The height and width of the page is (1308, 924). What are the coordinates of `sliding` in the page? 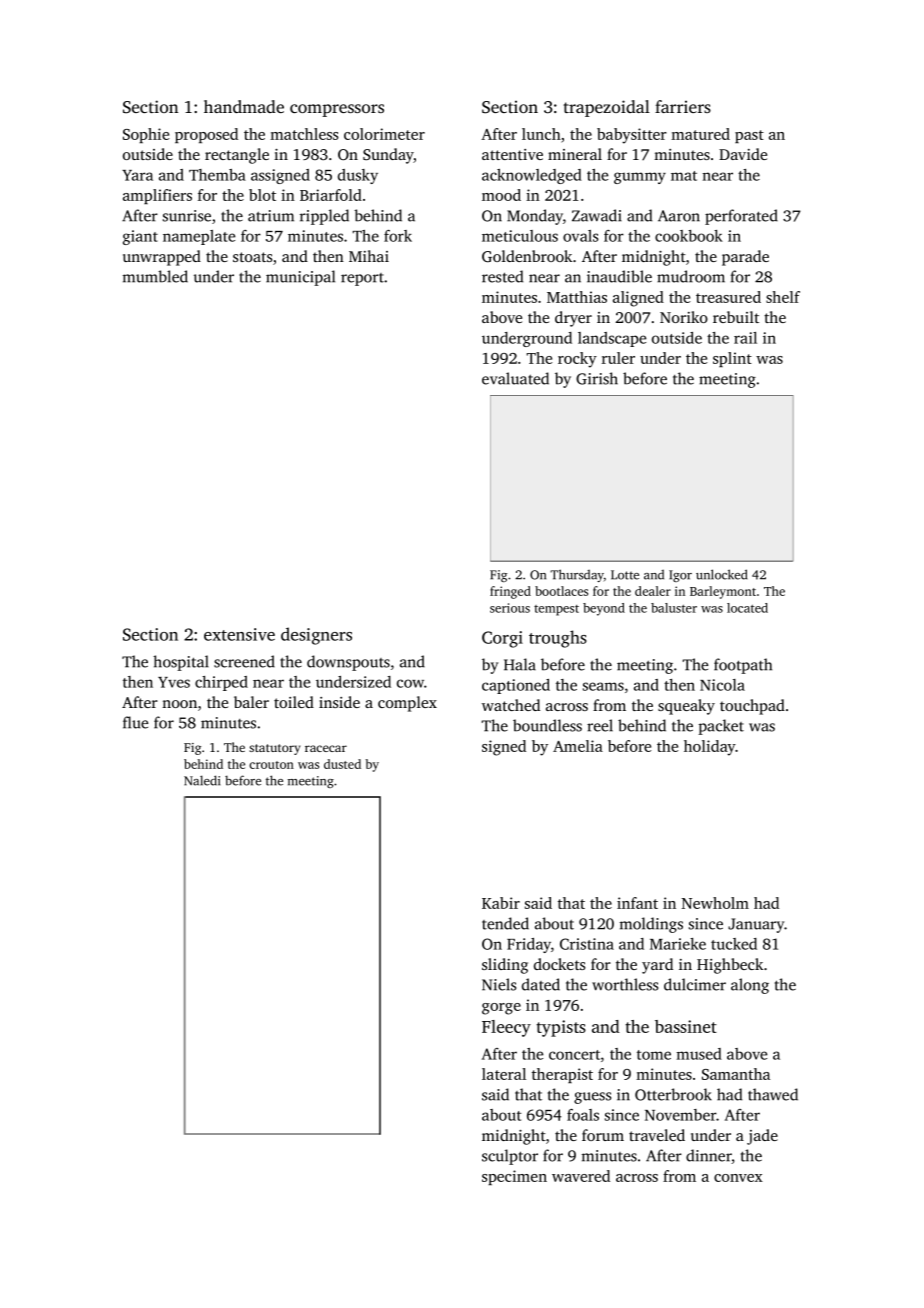 It's located at (505, 966).
